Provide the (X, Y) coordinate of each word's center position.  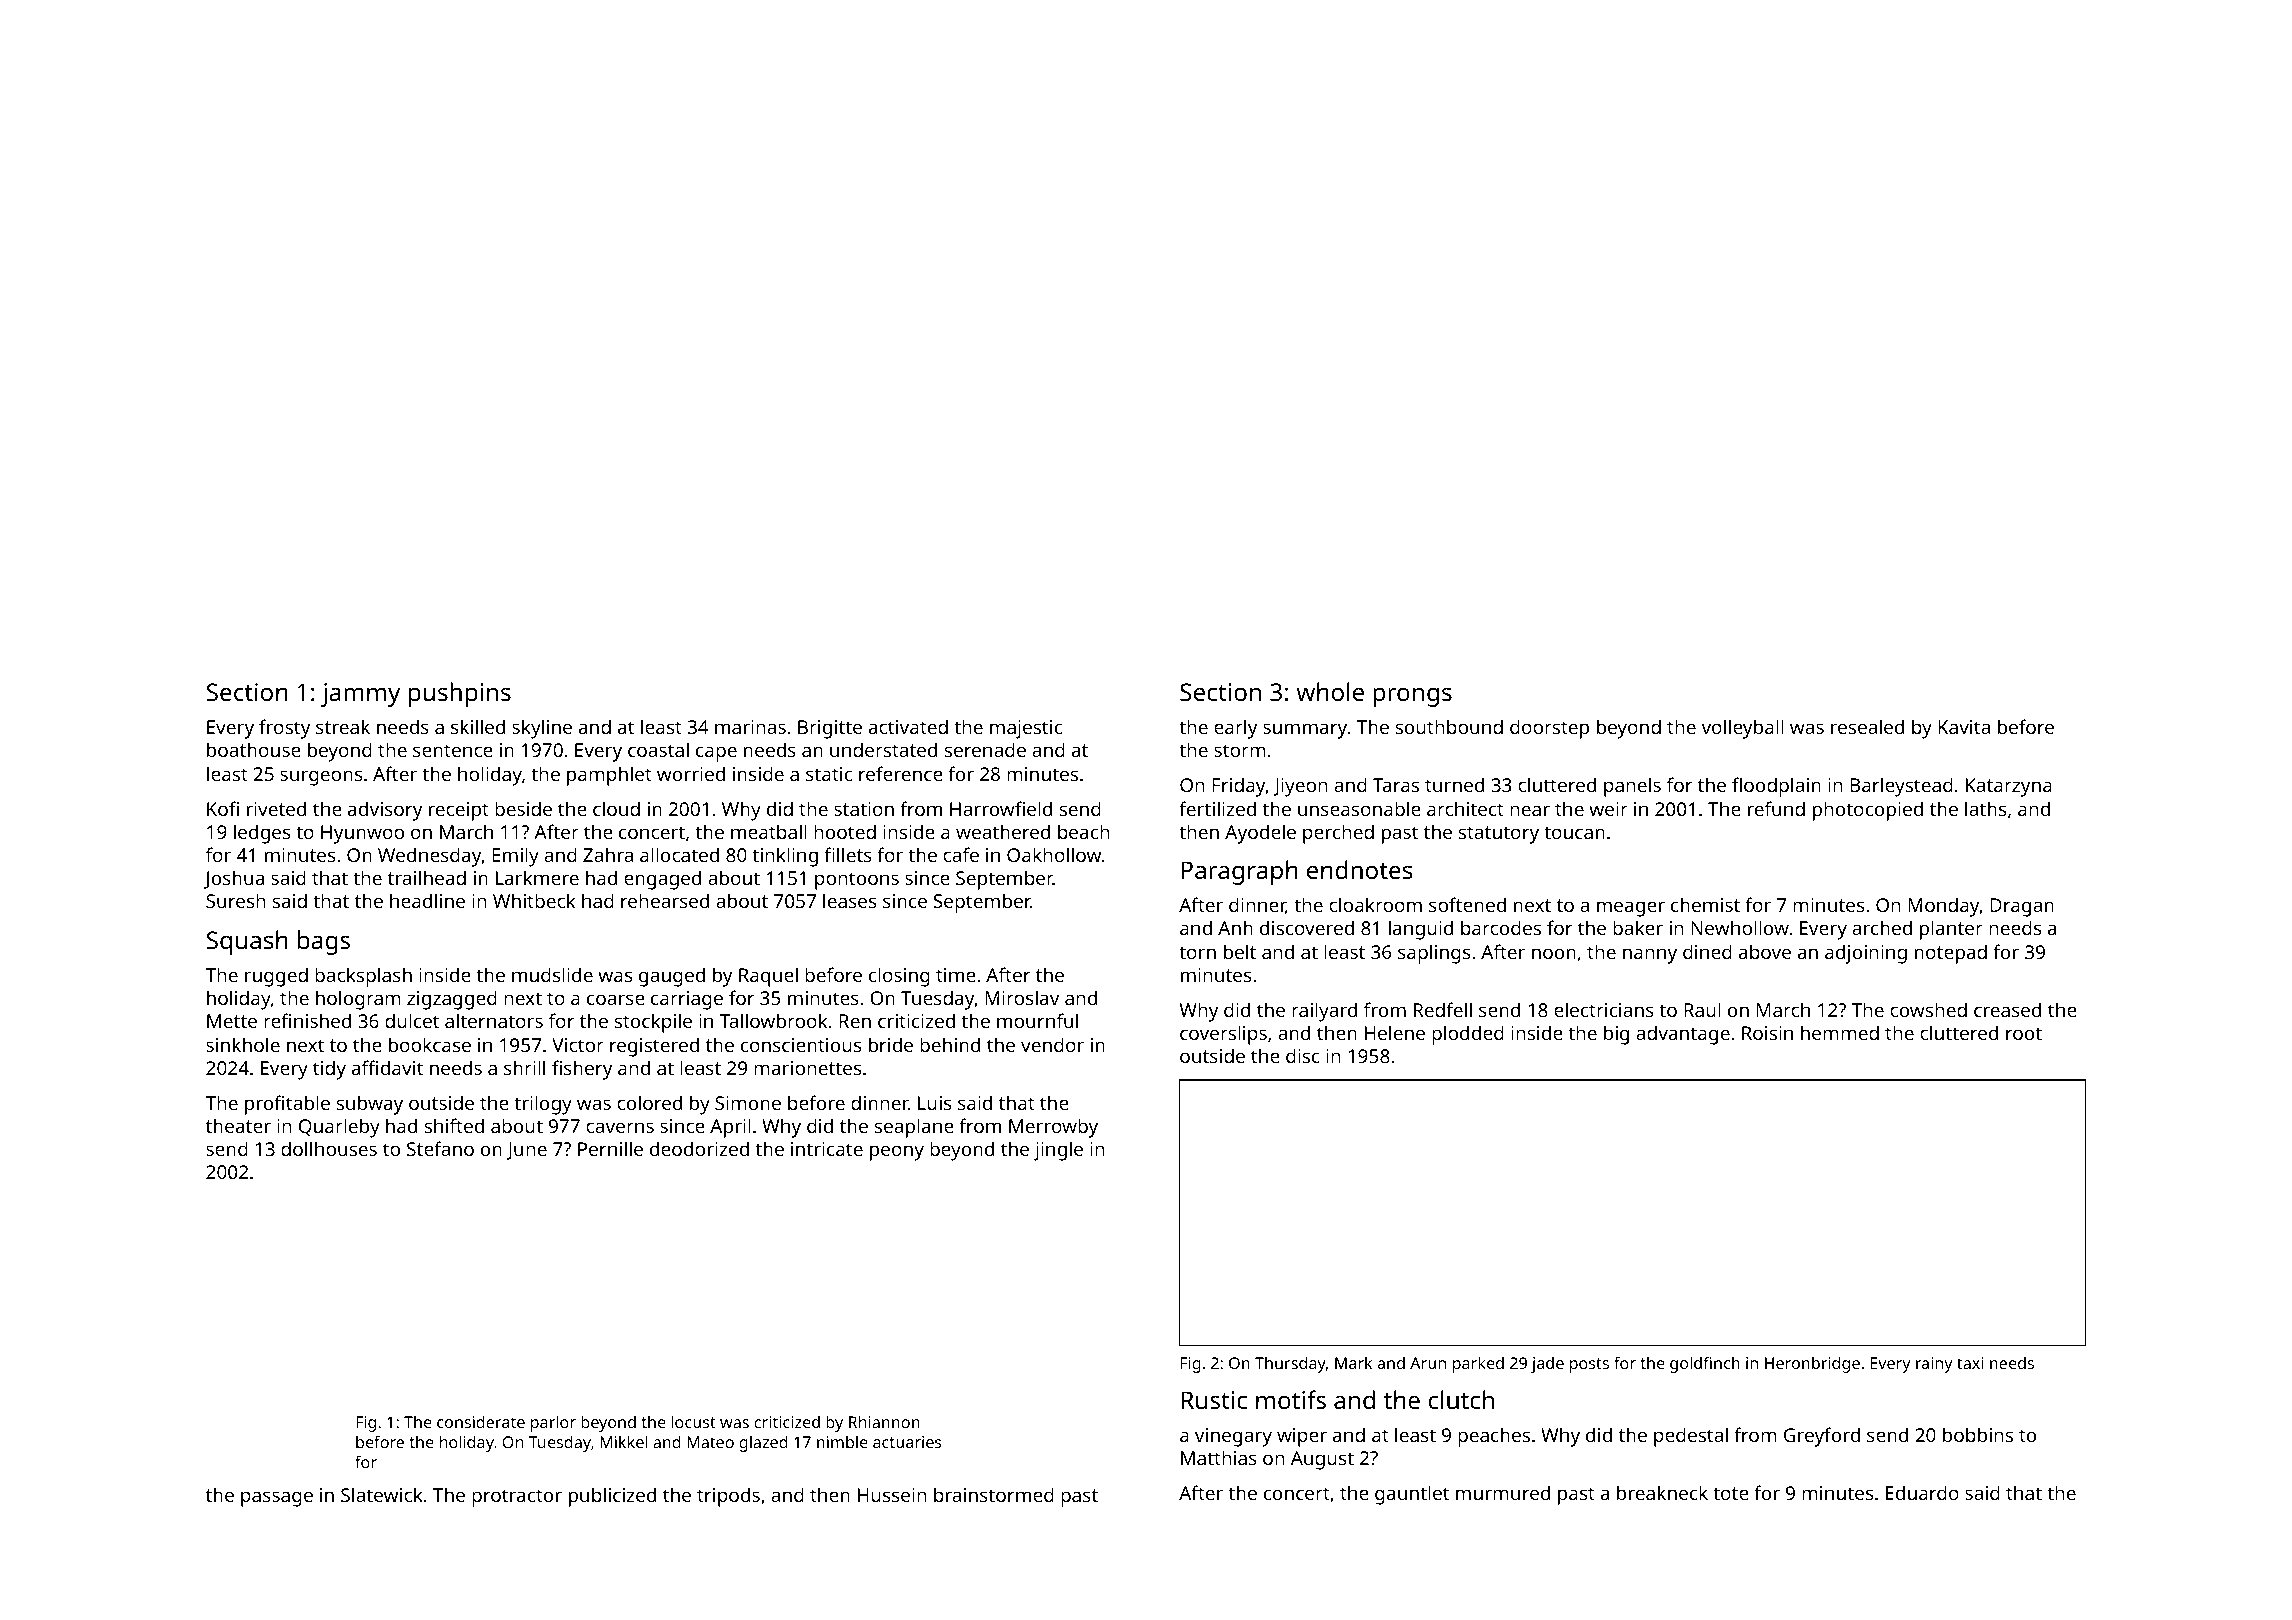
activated (908, 726)
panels (1632, 787)
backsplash (363, 977)
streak (343, 726)
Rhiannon (884, 1421)
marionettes (807, 1068)
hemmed (1840, 1032)
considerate (481, 1421)
